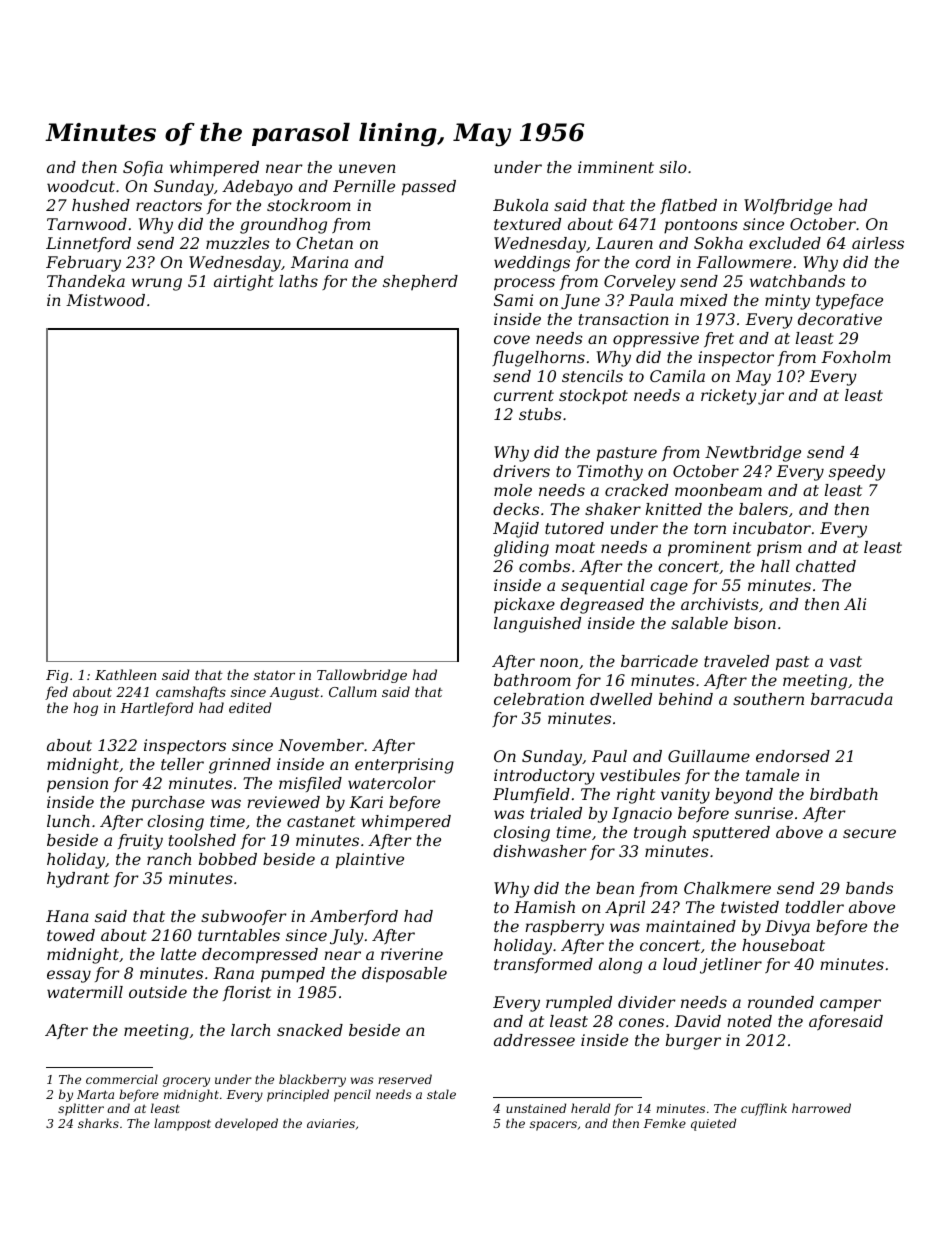  Describe the element at coordinates (579, 1004) in the screenshot. I see `rumpled` at that location.
